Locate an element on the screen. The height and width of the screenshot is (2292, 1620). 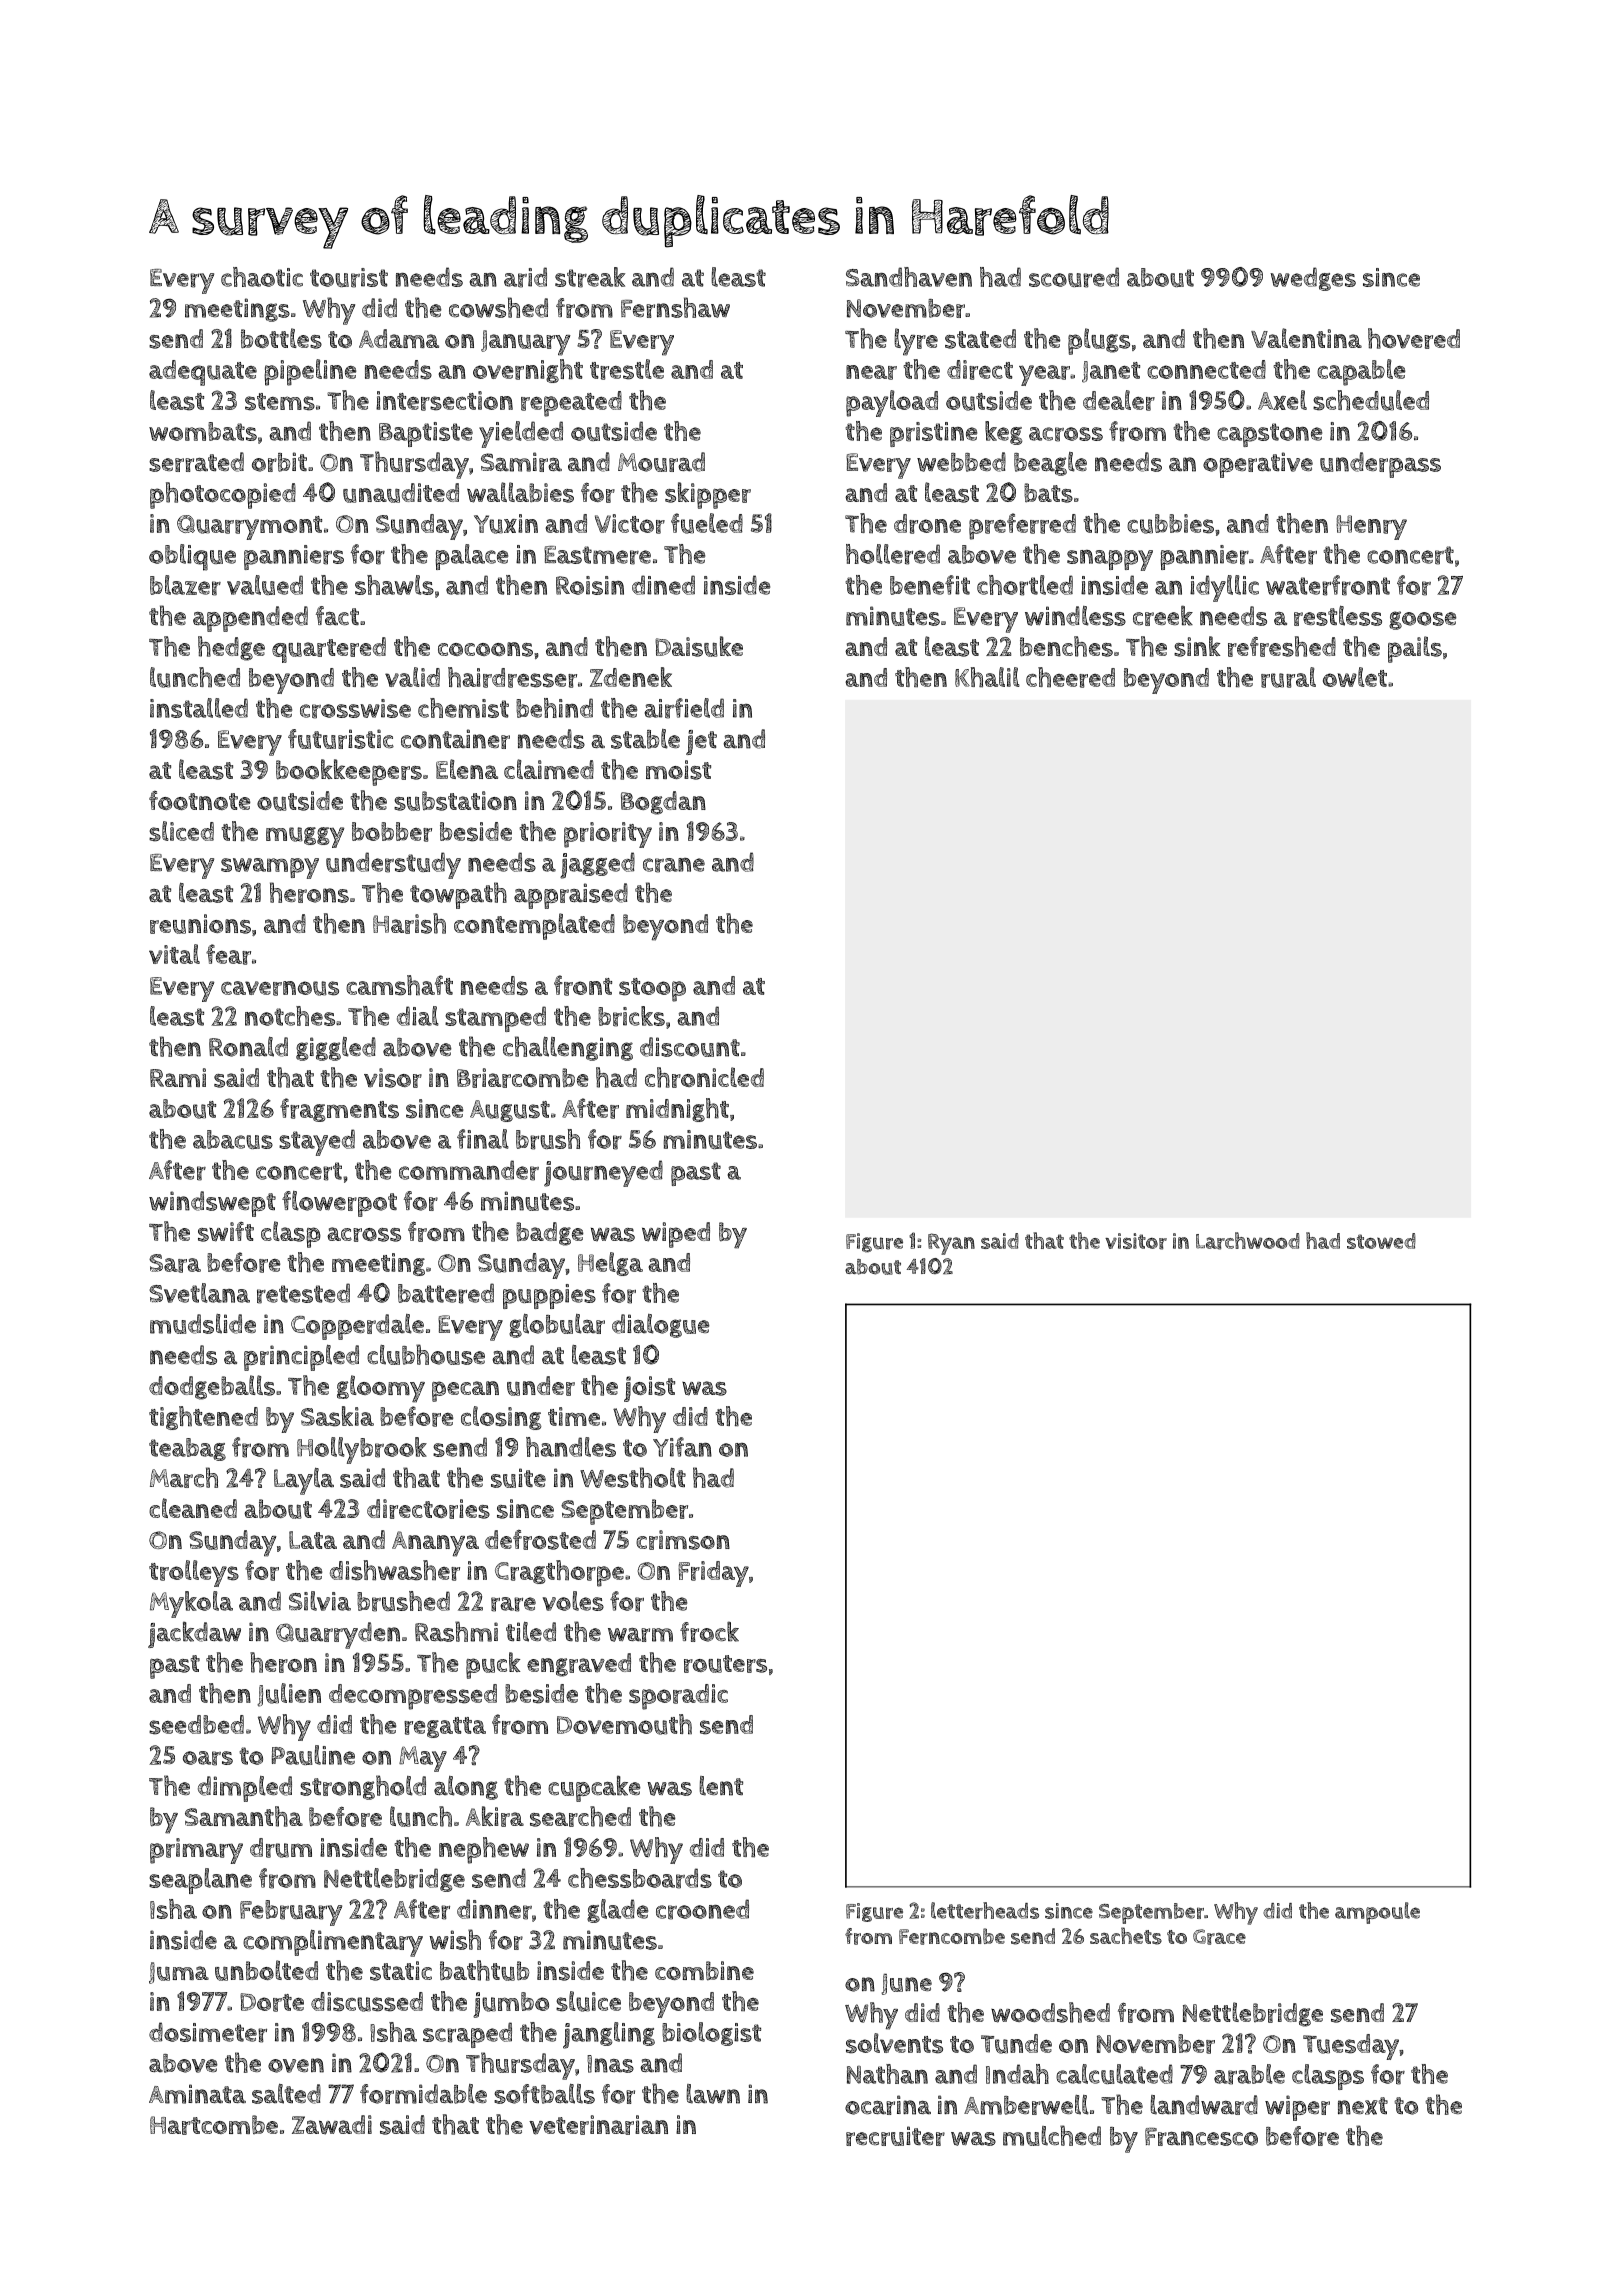
visitor is located at coordinates (1136, 1241).
